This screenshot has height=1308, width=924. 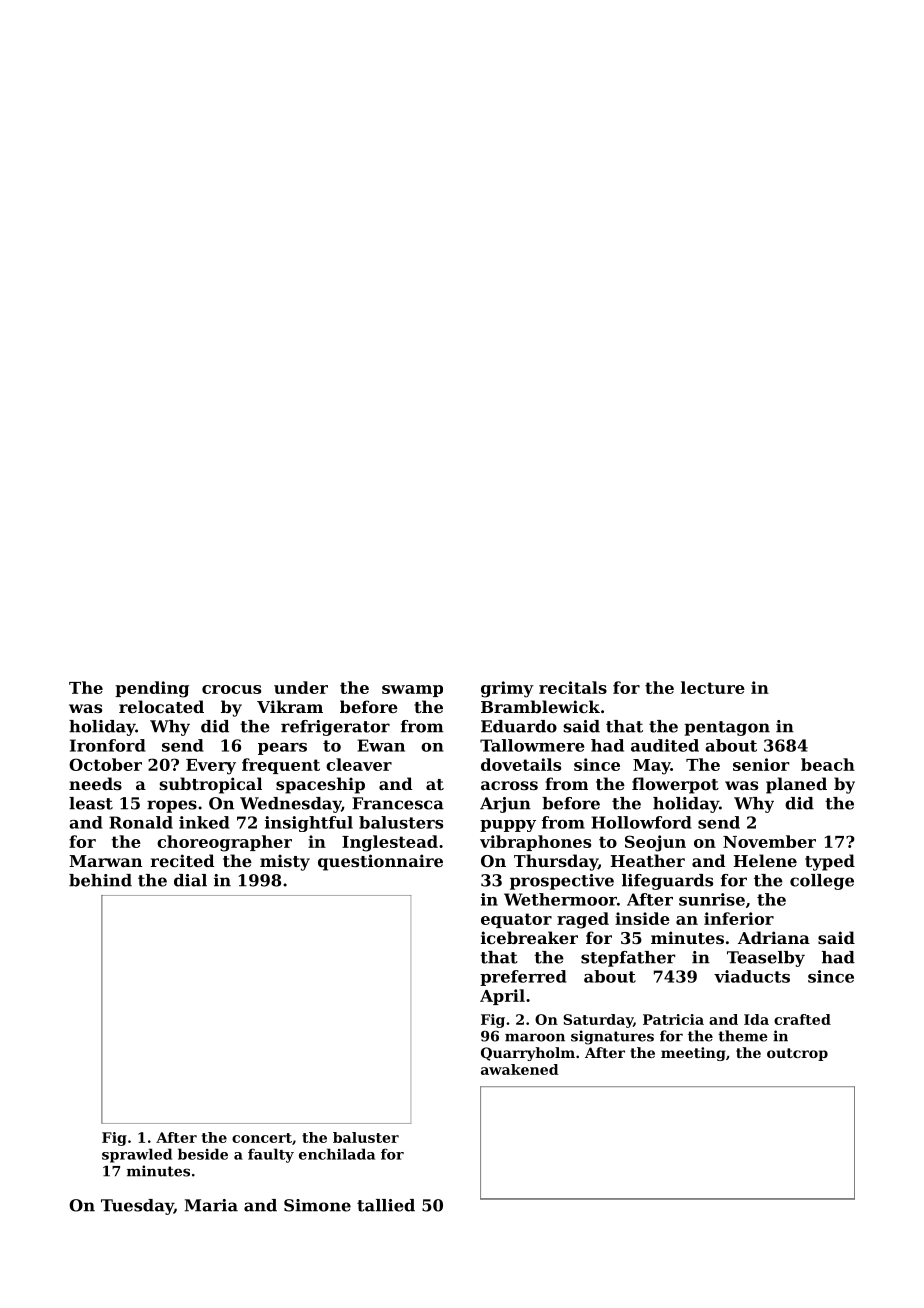 What do you see at coordinates (231, 689) in the screenshot?
I see `crocus` at bounding box center [231, 689].
